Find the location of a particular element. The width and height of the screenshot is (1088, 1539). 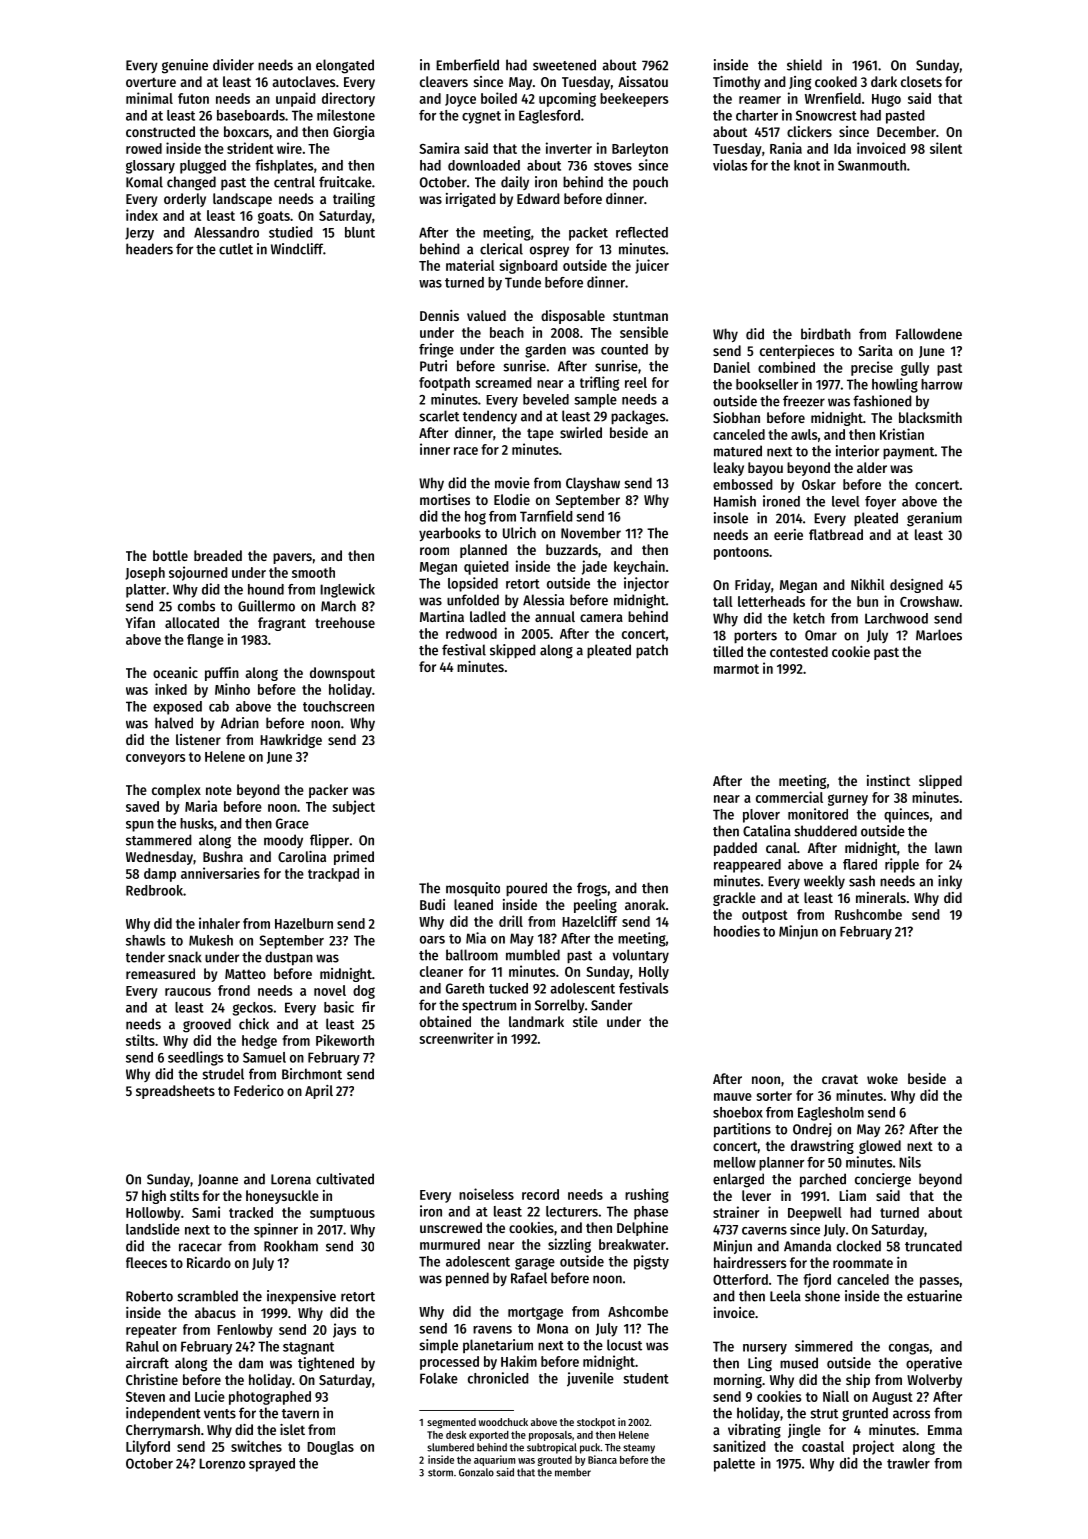

Tarnfield is located at coordinates (546, 516).
